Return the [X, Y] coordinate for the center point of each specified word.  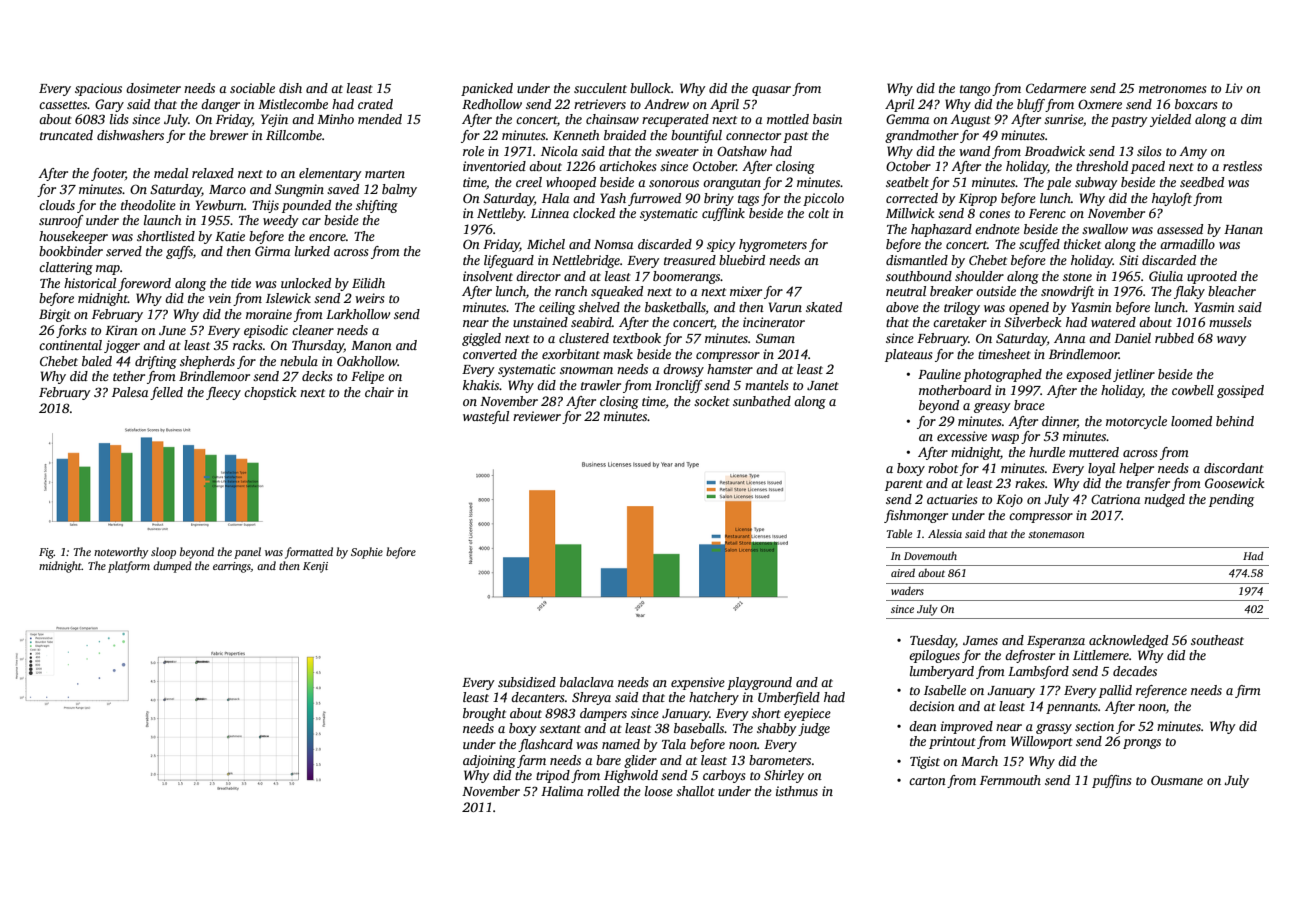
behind [1235, 421]
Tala [674, 744]
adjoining [489, 761]
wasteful [486, 417]
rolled [603, 791]
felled [166, 393]
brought [484, 714]
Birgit [55, 315]
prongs [1142, 744]
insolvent [488, 276]
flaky [1189, 292]
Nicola [559, 151]
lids [119, 119]
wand [974, 151]
